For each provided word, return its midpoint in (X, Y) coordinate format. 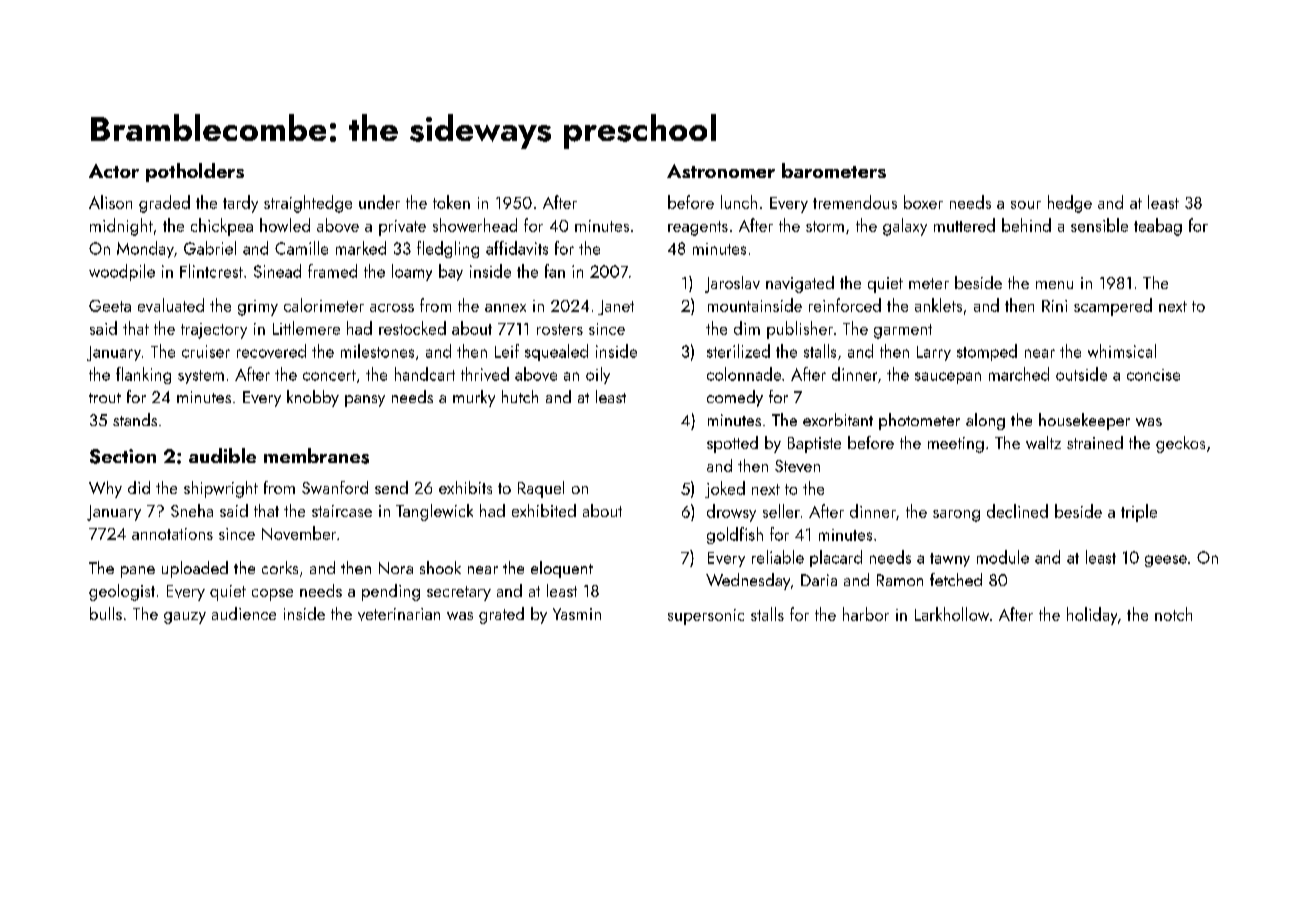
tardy (240, 204)
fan (555, 271)
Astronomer (721, 171)
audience (244, 613)
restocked (412, 328)
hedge (1070, 204)
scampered (1113, 307)
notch (1173, 614)
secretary (459, 593)
